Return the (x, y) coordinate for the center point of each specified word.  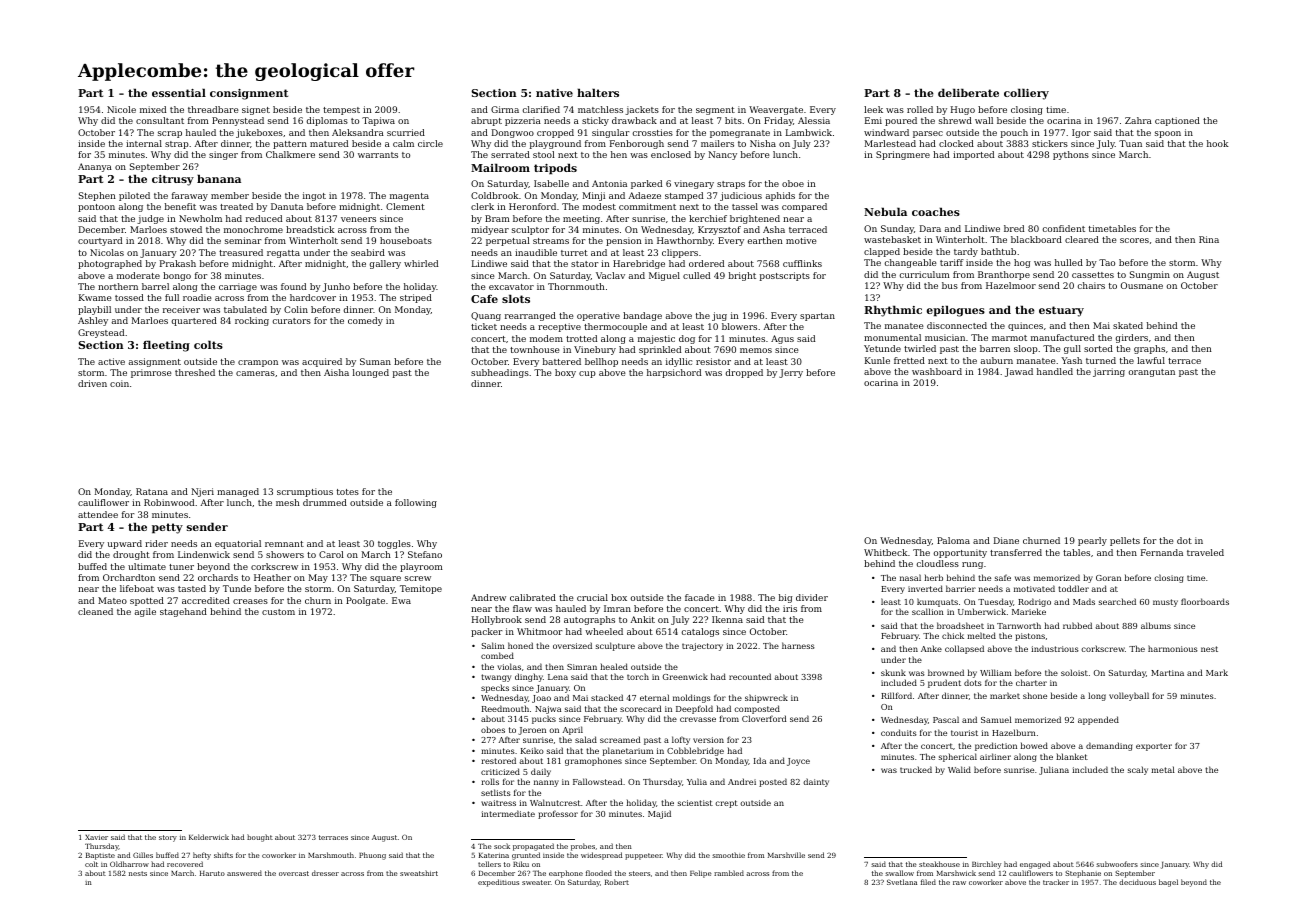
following (416, 503)
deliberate (968, 92)
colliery (1026, 94)
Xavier (96, 837)
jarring (1109, 372)
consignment (249, 94)
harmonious (1173, 648)
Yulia (697, 781)
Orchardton (129, 577)
